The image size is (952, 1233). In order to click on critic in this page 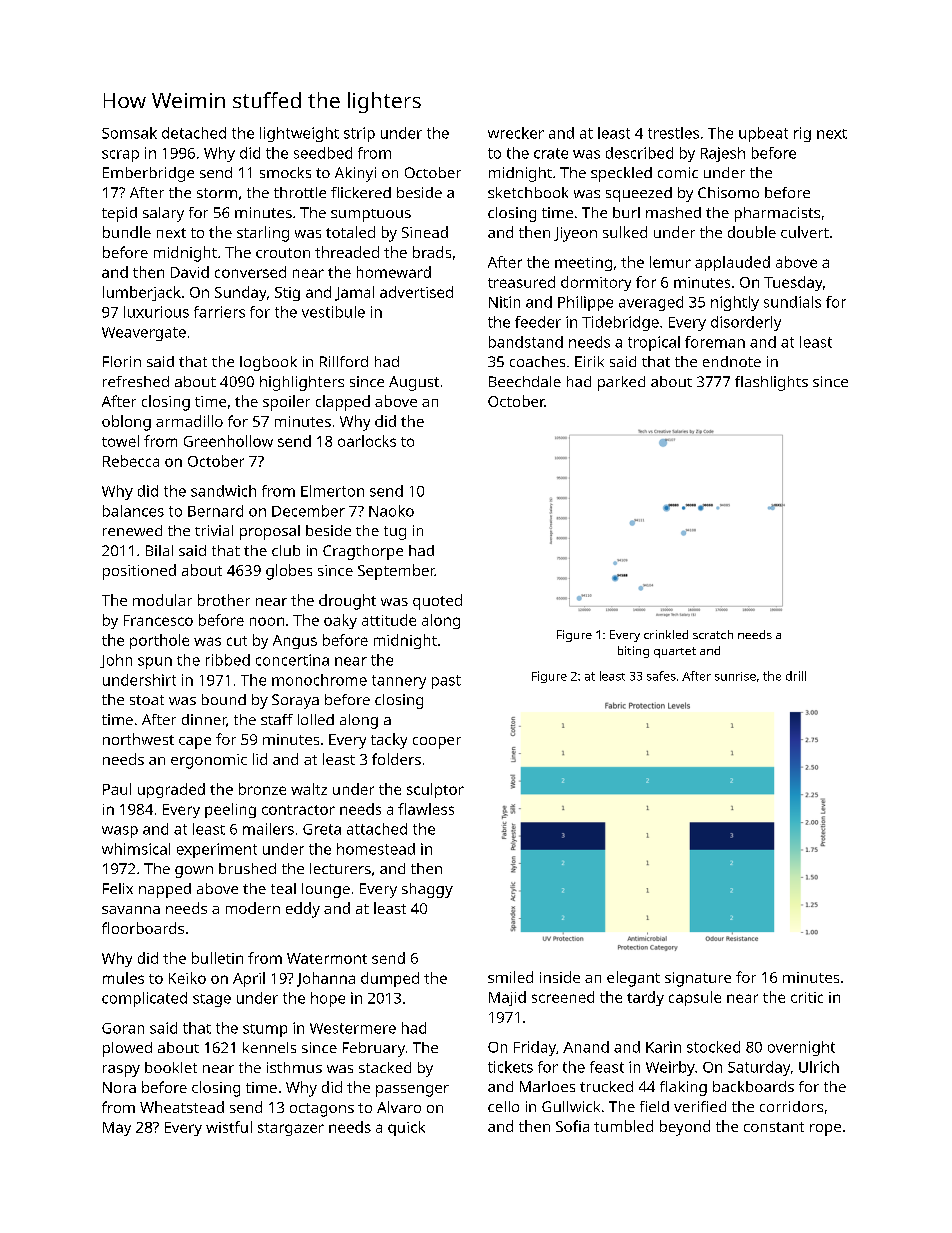, I will do `click(807, 997)`.
